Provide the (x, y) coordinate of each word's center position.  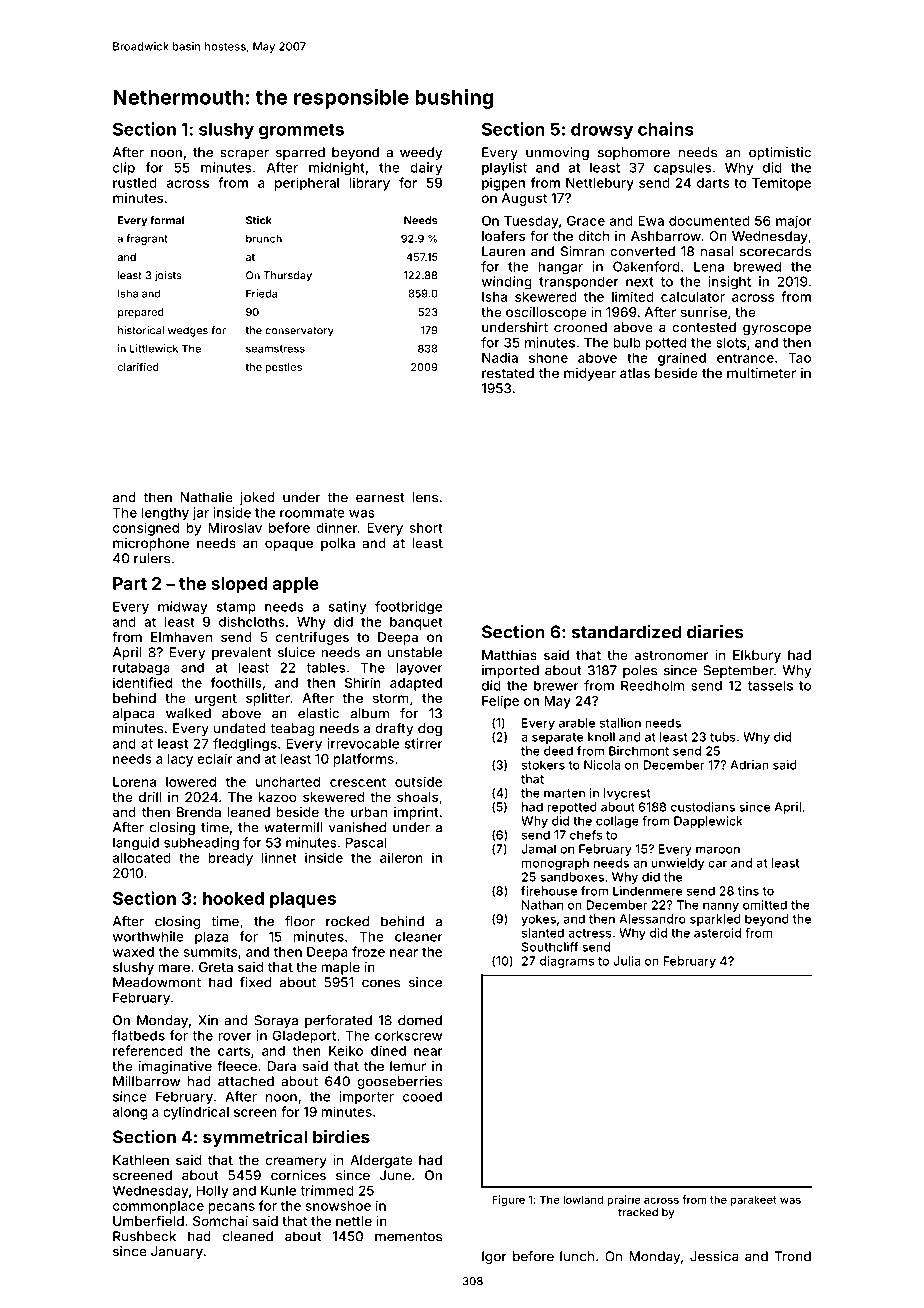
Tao (799, 358)
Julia (626, 961)
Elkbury (757, 656)
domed (420, 1020)
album (370, 713)
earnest (380, 498)
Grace (586, 220)
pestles (284, 368)
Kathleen (141, 1160)
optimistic (780, 153)
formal (167, 220)
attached (246, 1081)
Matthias (509, 655)
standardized (626, 632)
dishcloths (252, 621)
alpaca (133, 714)
